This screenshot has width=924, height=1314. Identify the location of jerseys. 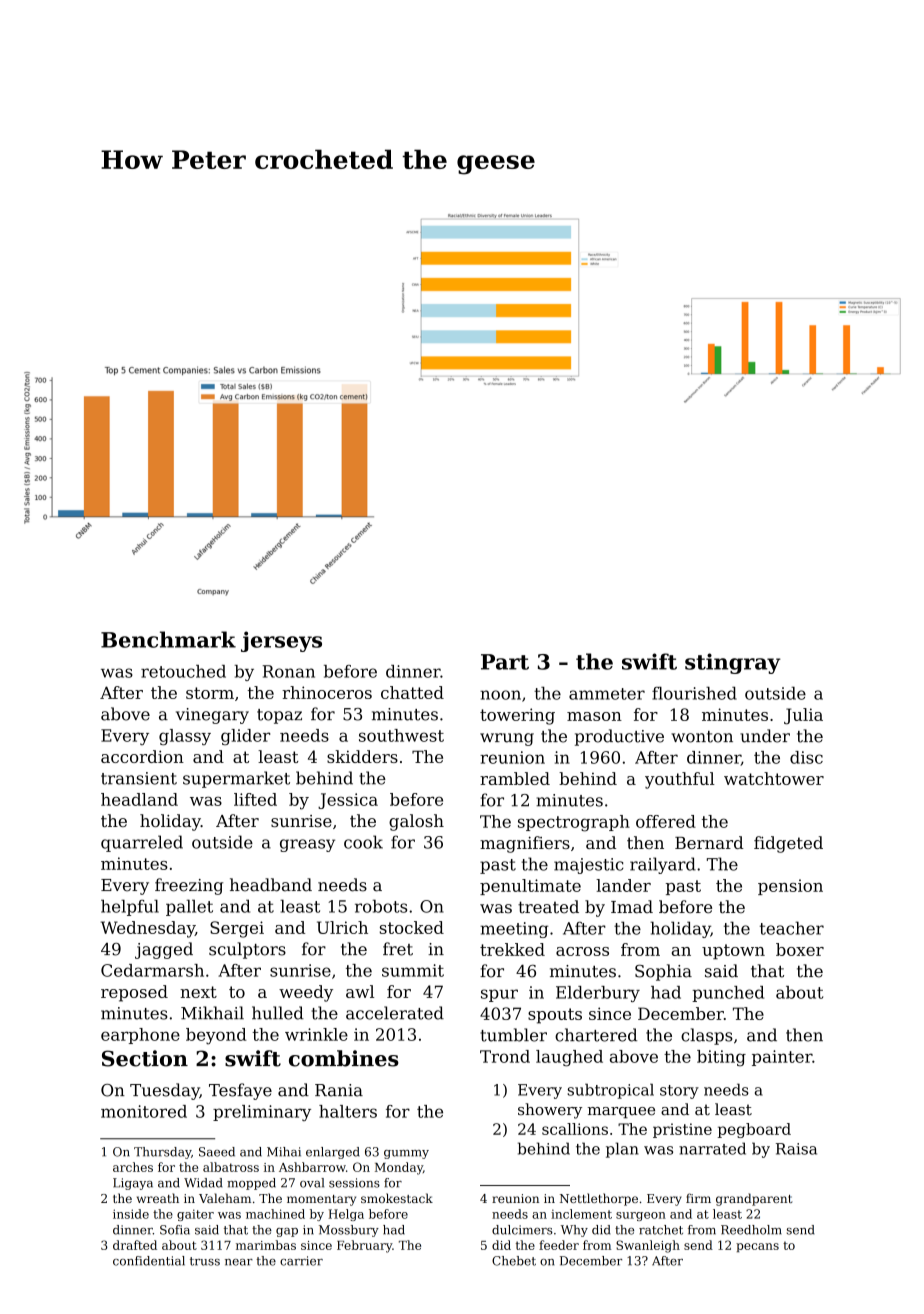
(281, 641).
